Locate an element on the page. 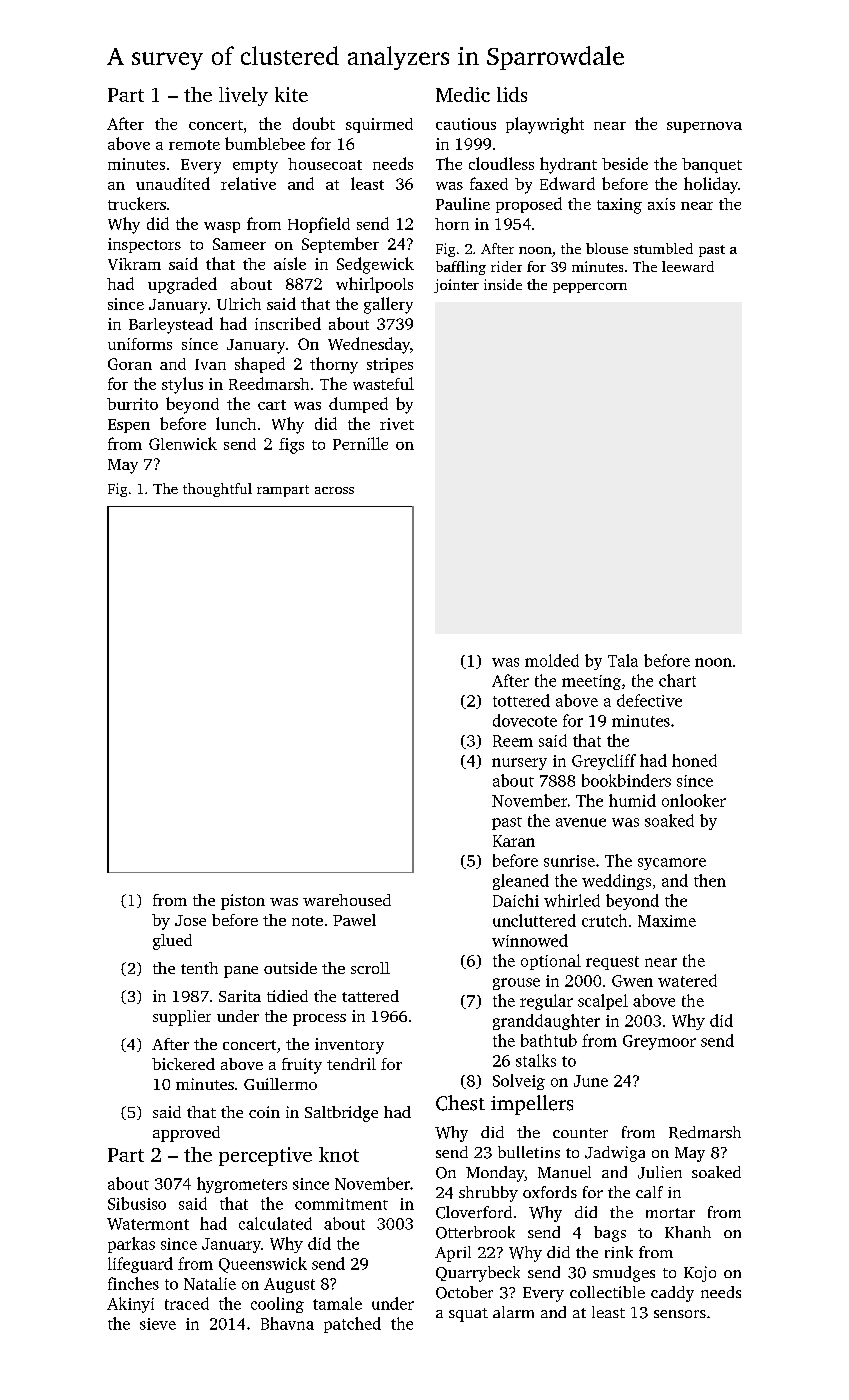 This page has width=849, height=1400. Reem is located at coordinates (513, 741).
